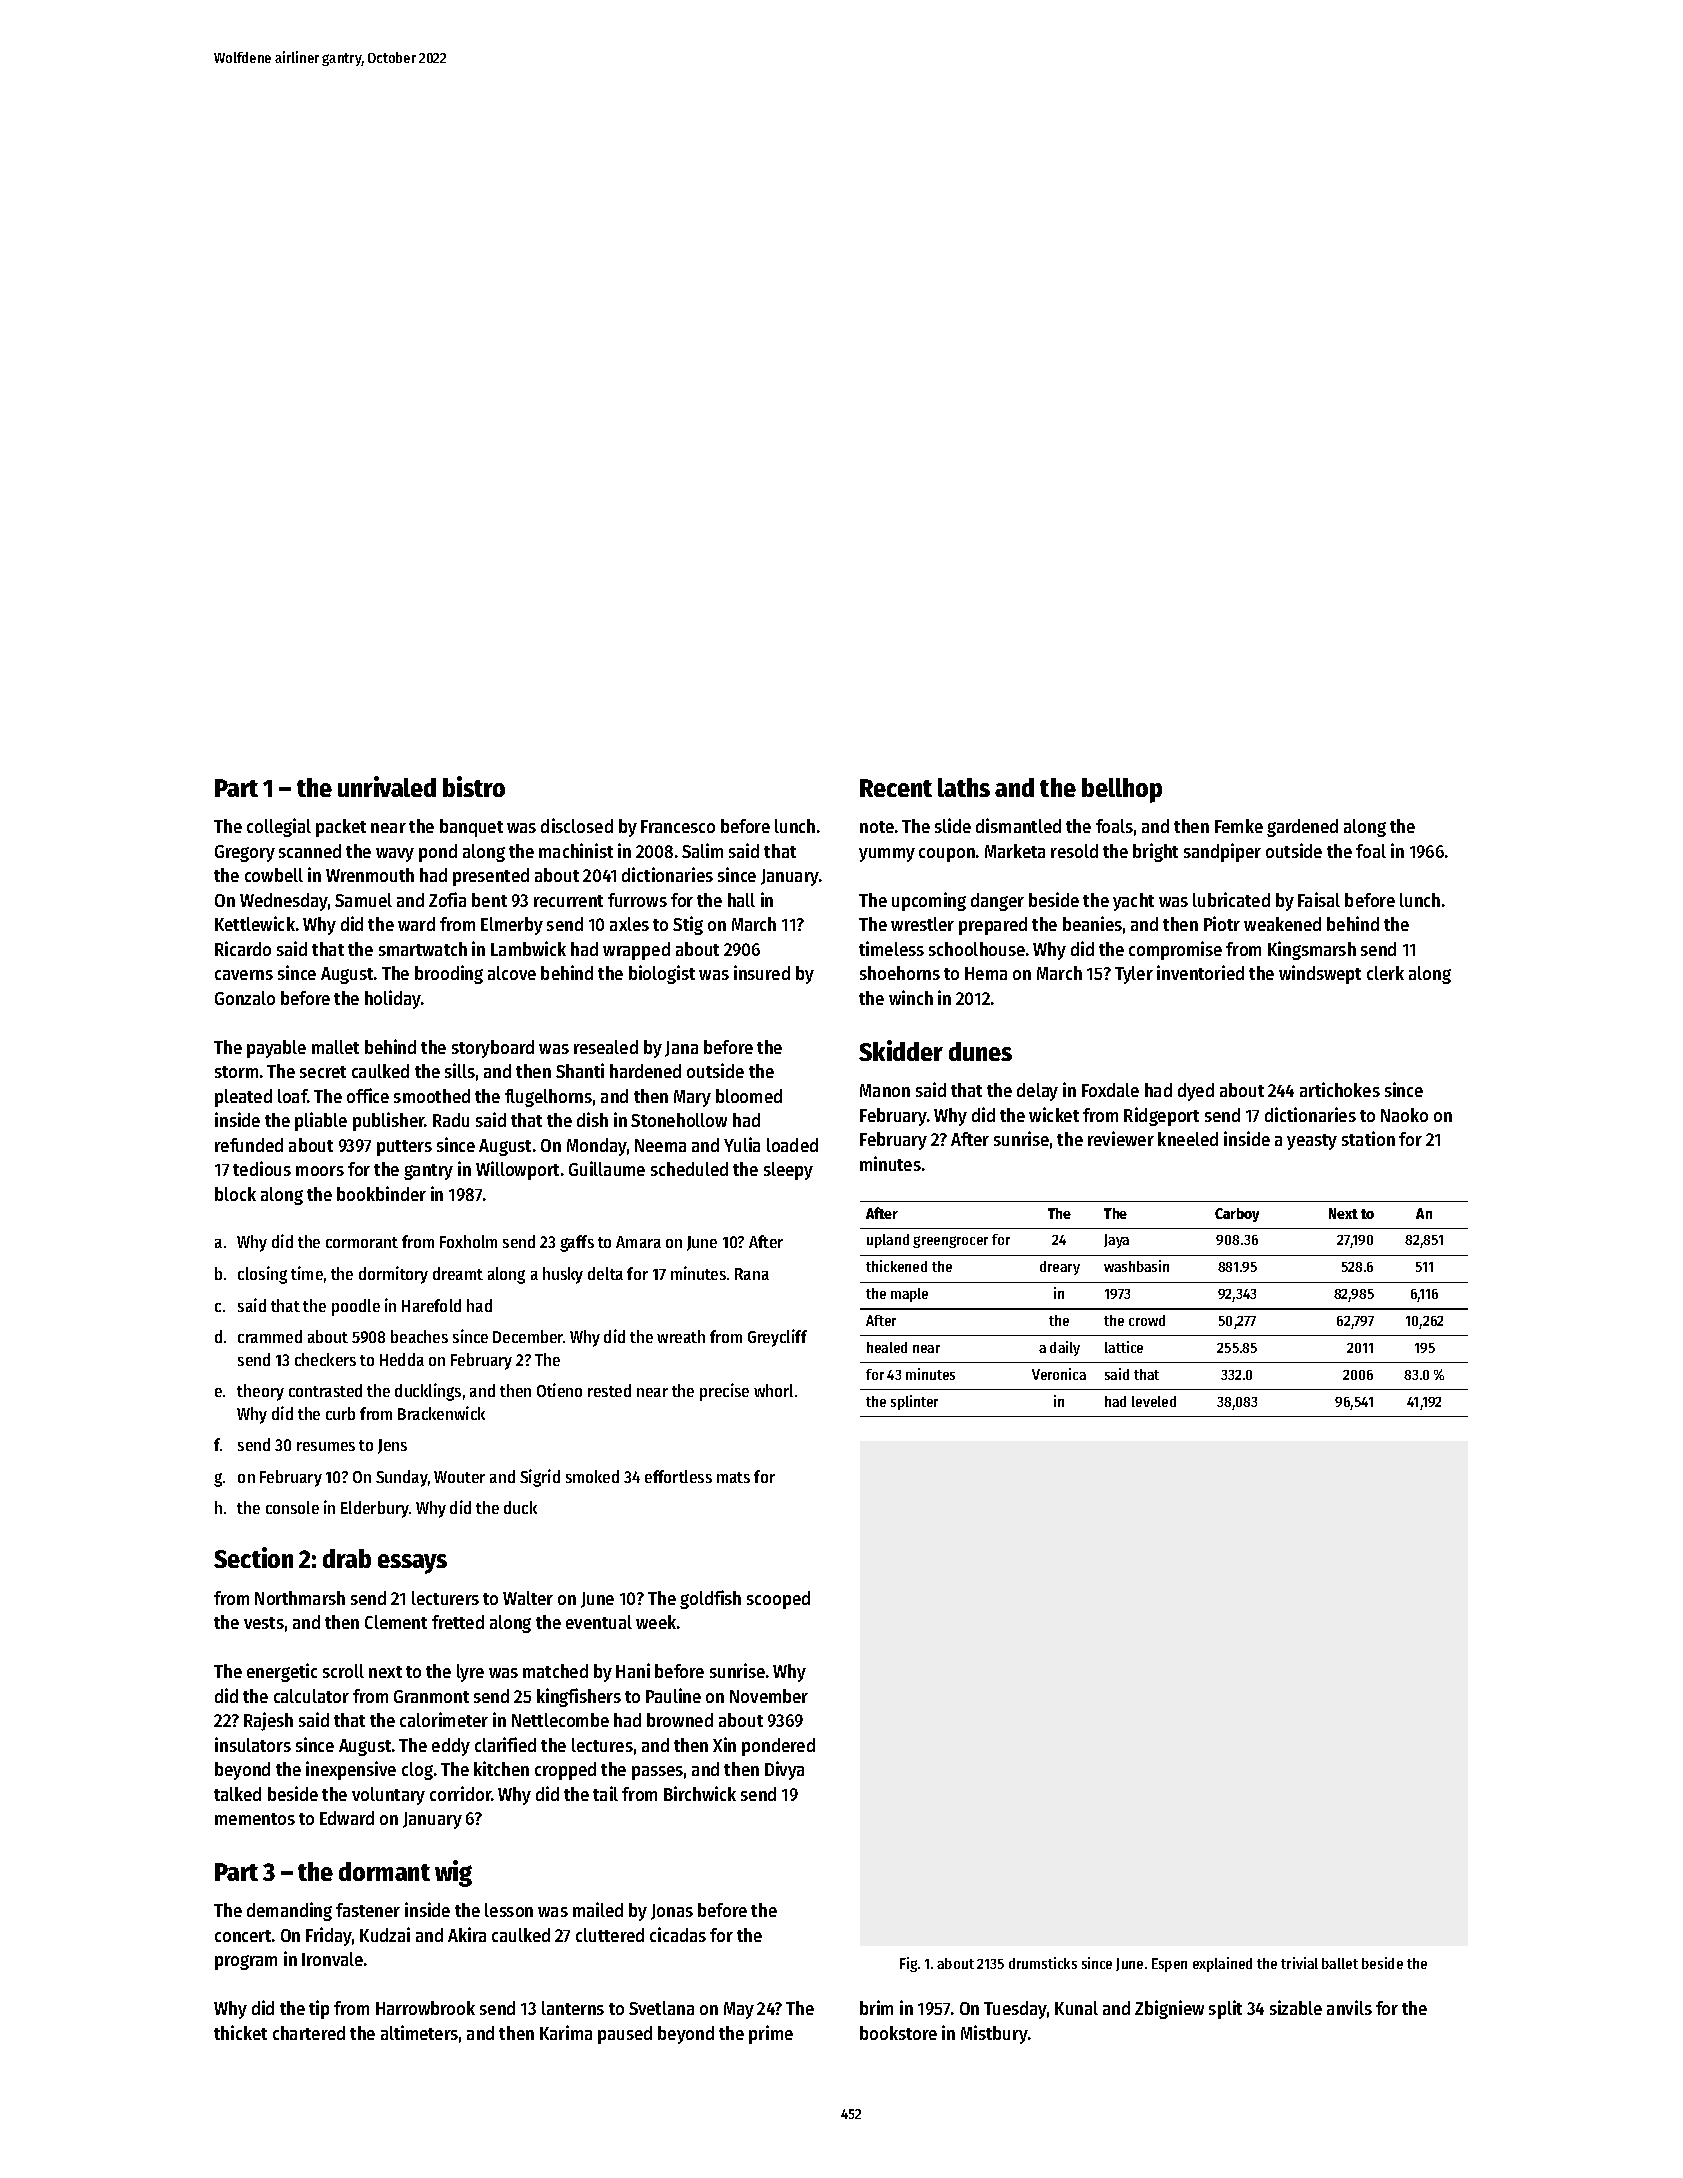  Describe the element at coordinates (914, 1402) in the page. I see `splinter` at that location.
